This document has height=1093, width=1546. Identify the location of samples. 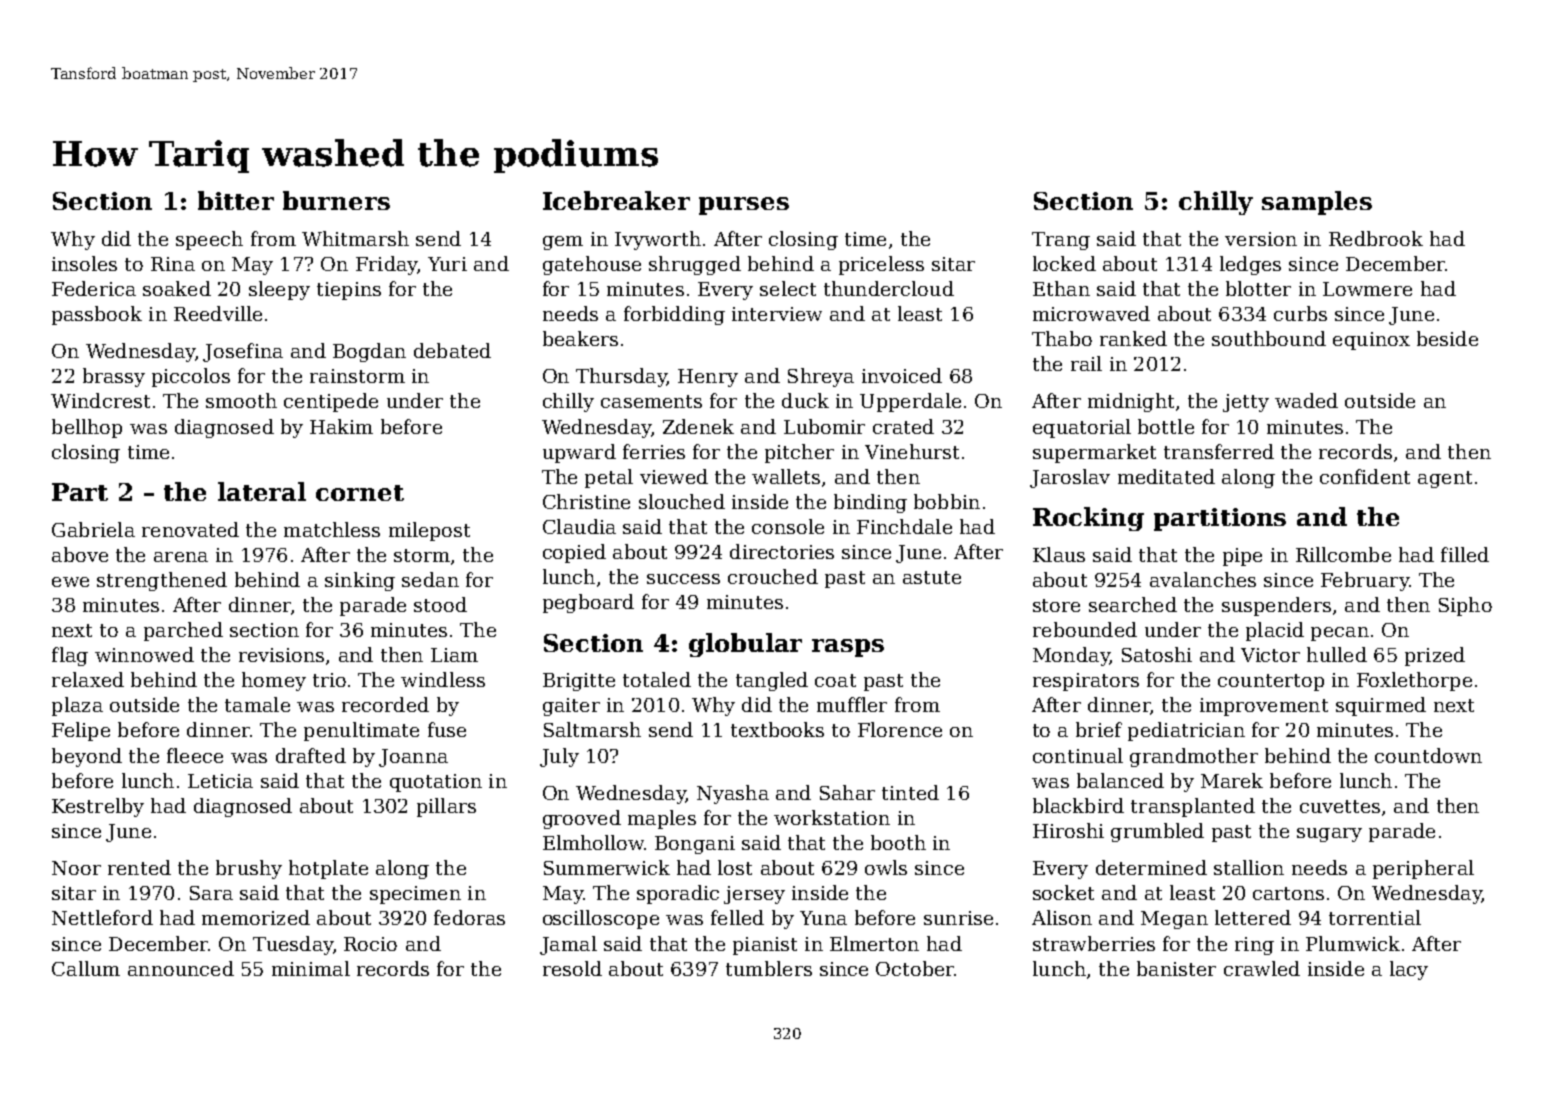
(1317, 203).
